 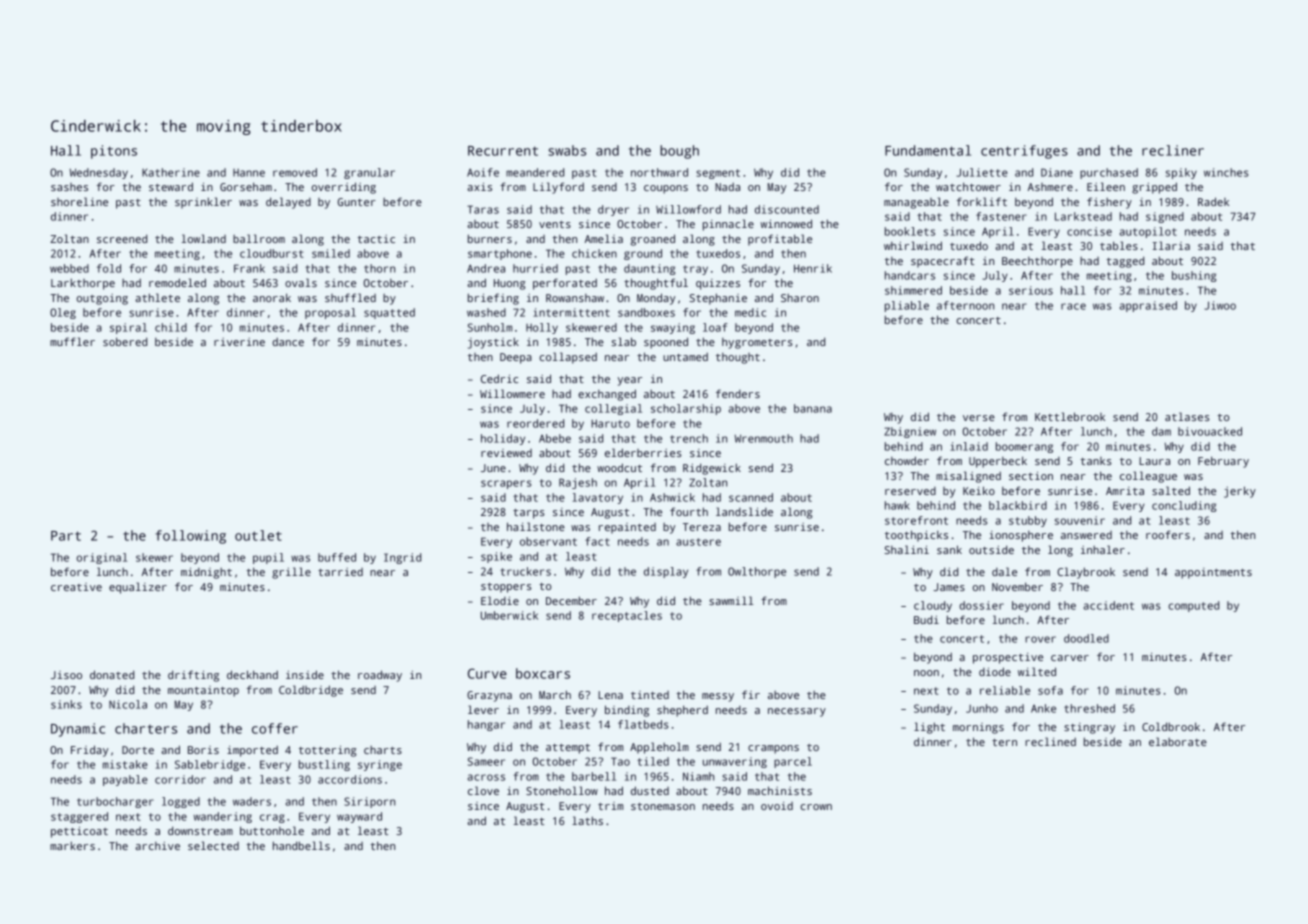 What do you see at coordinates (1213, 201) in the screenshot?
I see `Radek` at bounding box center [1213, 201].
